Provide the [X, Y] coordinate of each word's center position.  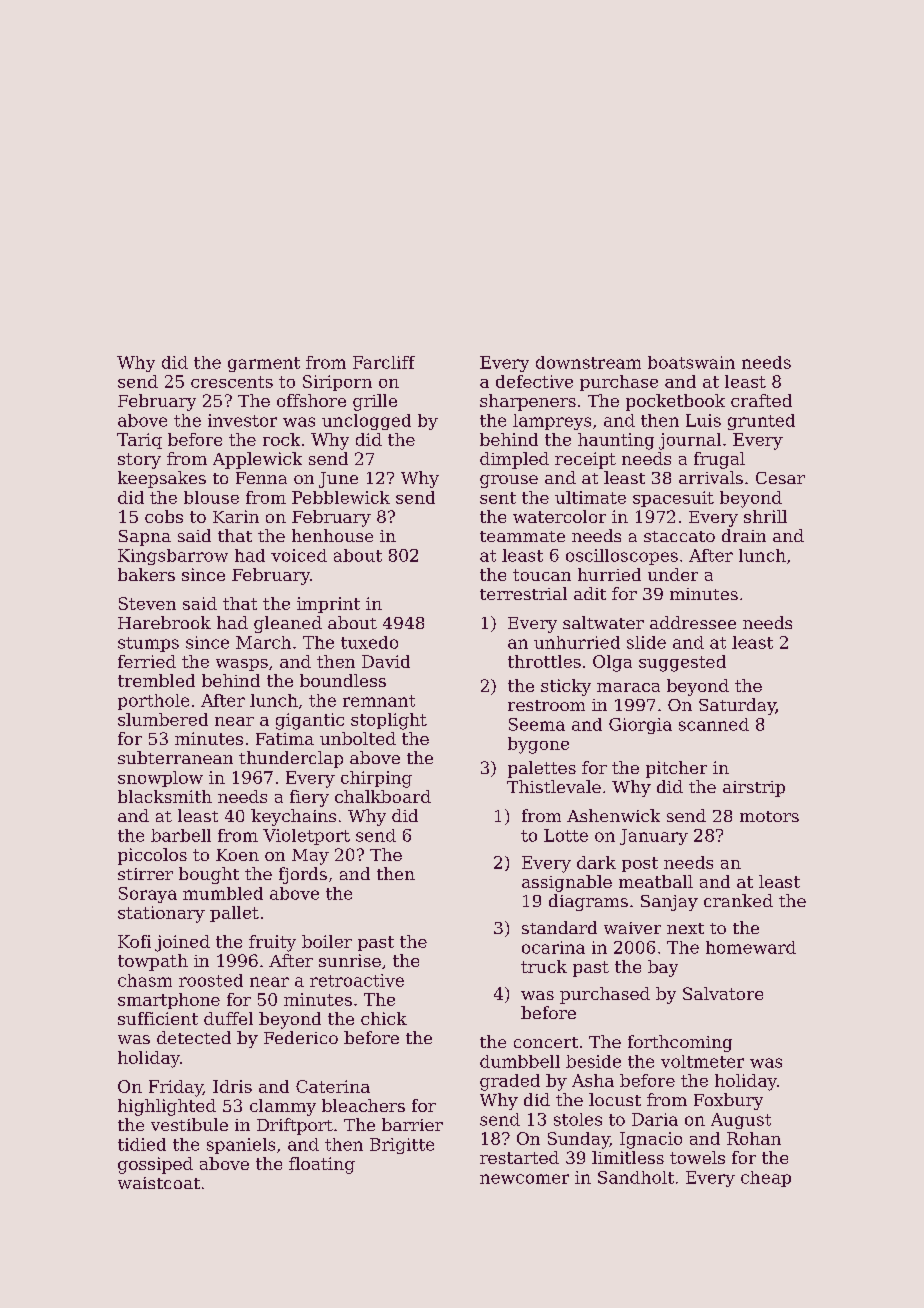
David [386, 661]
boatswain [691, 362]
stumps [148, 644]
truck [544, 966]
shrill [765, 516]
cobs [164, 516]
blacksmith [165, 796]
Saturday [737, 706]
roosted [211, 980]
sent [498, 498]
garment [264, 364]
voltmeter [702, 1061]
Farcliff [384, 362]
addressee [693, 622]
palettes [542, 769]
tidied [142, 1144]
